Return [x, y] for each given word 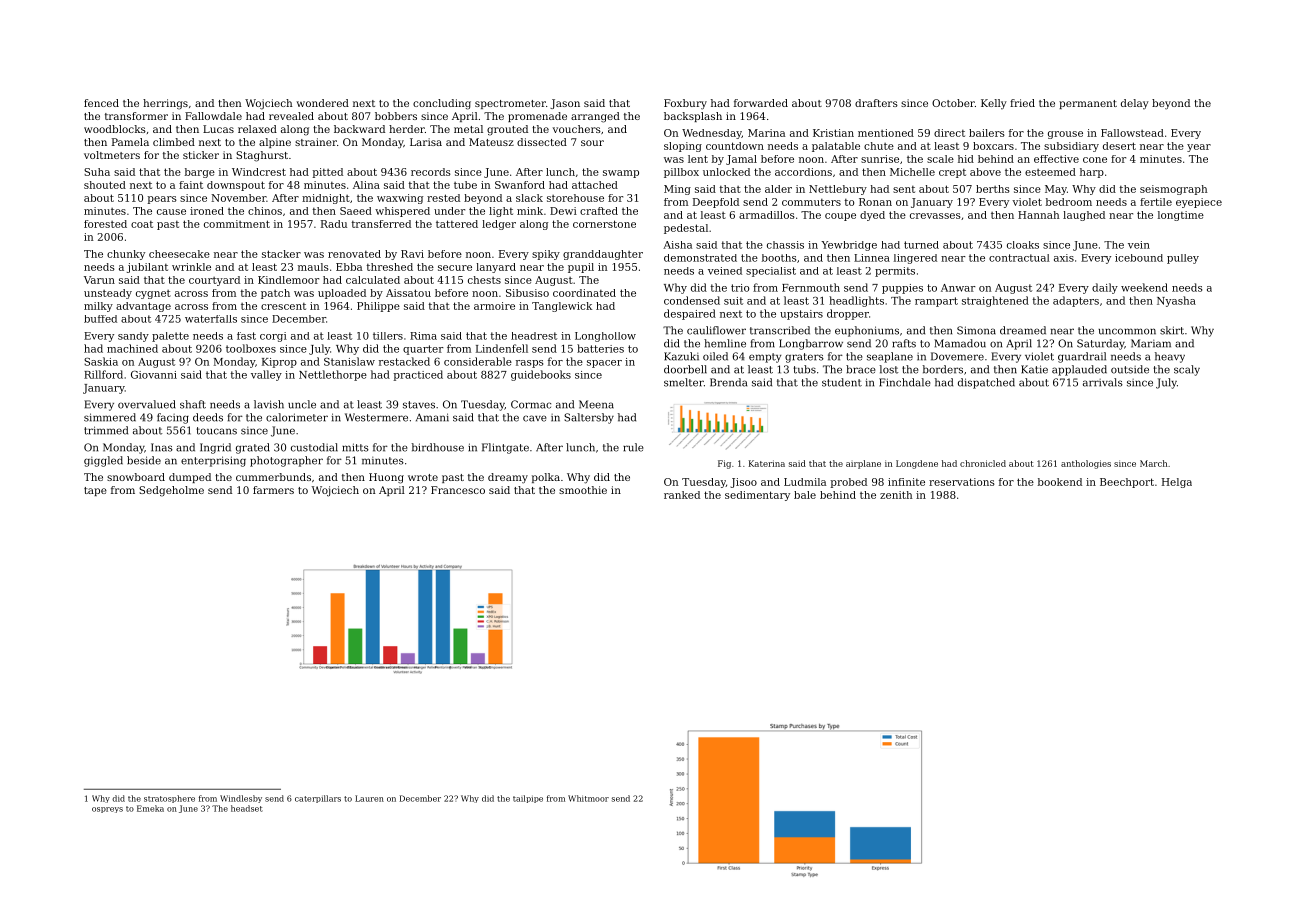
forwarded [761, 103]
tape [95, 491]
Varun [99, 280]
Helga [1177, 483]
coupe [840, 217]
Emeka [150, 808]
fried [1022, 103]
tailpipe [528, 799]
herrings [165, 104]
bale [805, 495]
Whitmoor [588, 798]
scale [940, 159]
